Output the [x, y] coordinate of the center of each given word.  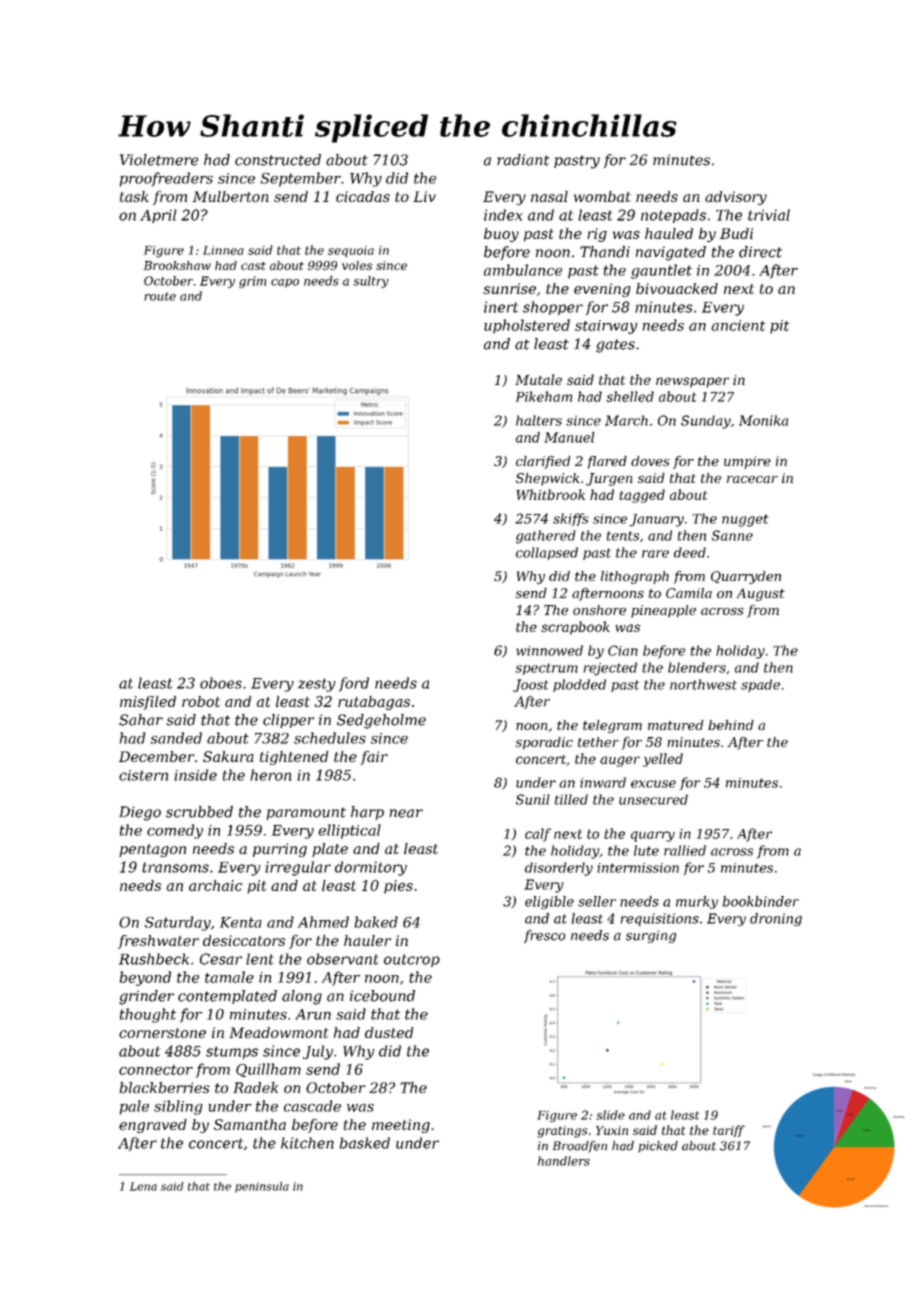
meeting [401, 1126]
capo [285, 283]
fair [374, 758]
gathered [546, 537]
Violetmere [159, 160]
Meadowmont [278, 1032]
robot [201, 701]
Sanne [732, 535]
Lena [143, 1186]
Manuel [569, 437]
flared [607, 462]
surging [651, 936]
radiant [523, 160]
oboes [221, 683]
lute [646, 850]
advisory [736, 198]
